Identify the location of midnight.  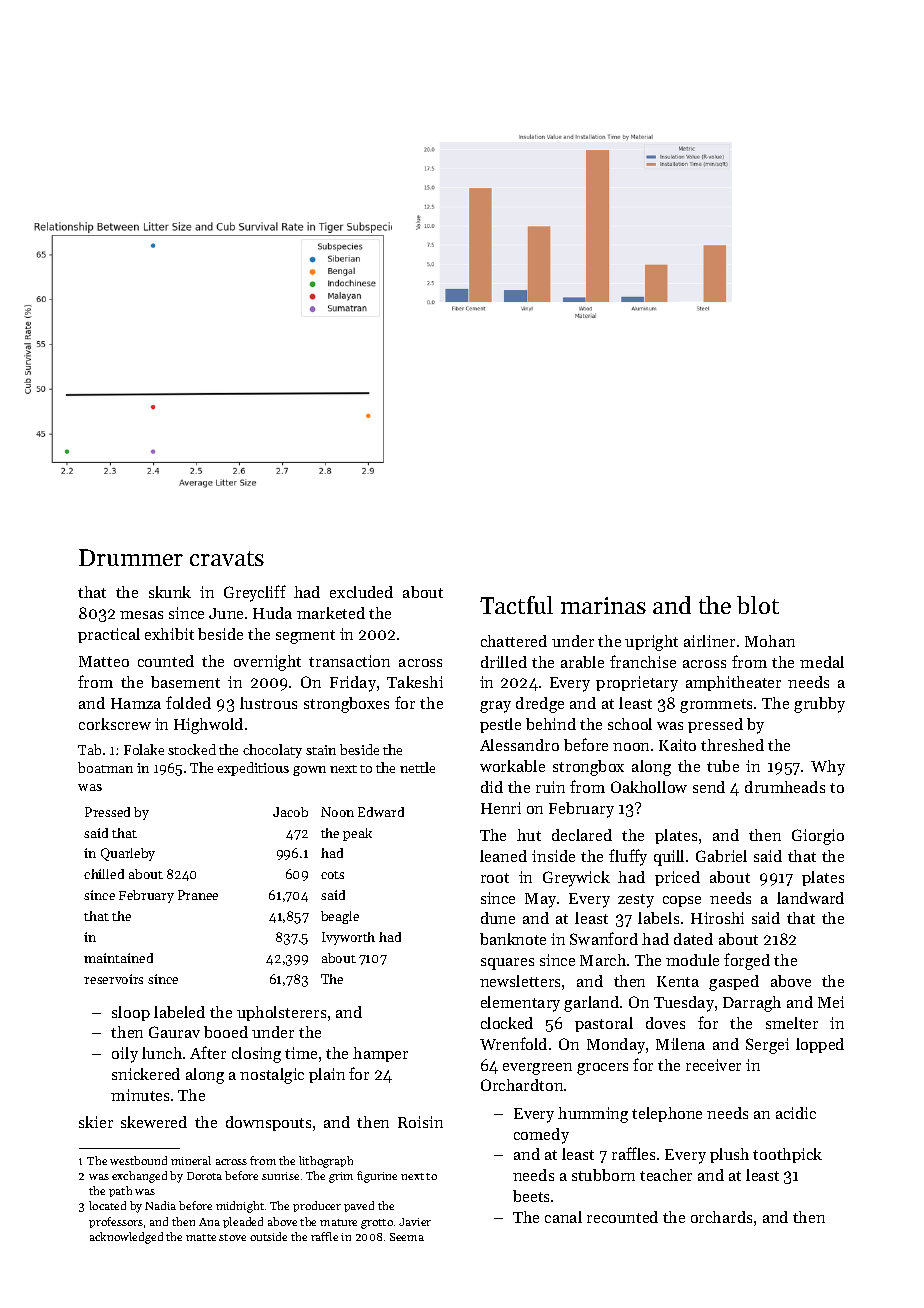
(240, 1207).
